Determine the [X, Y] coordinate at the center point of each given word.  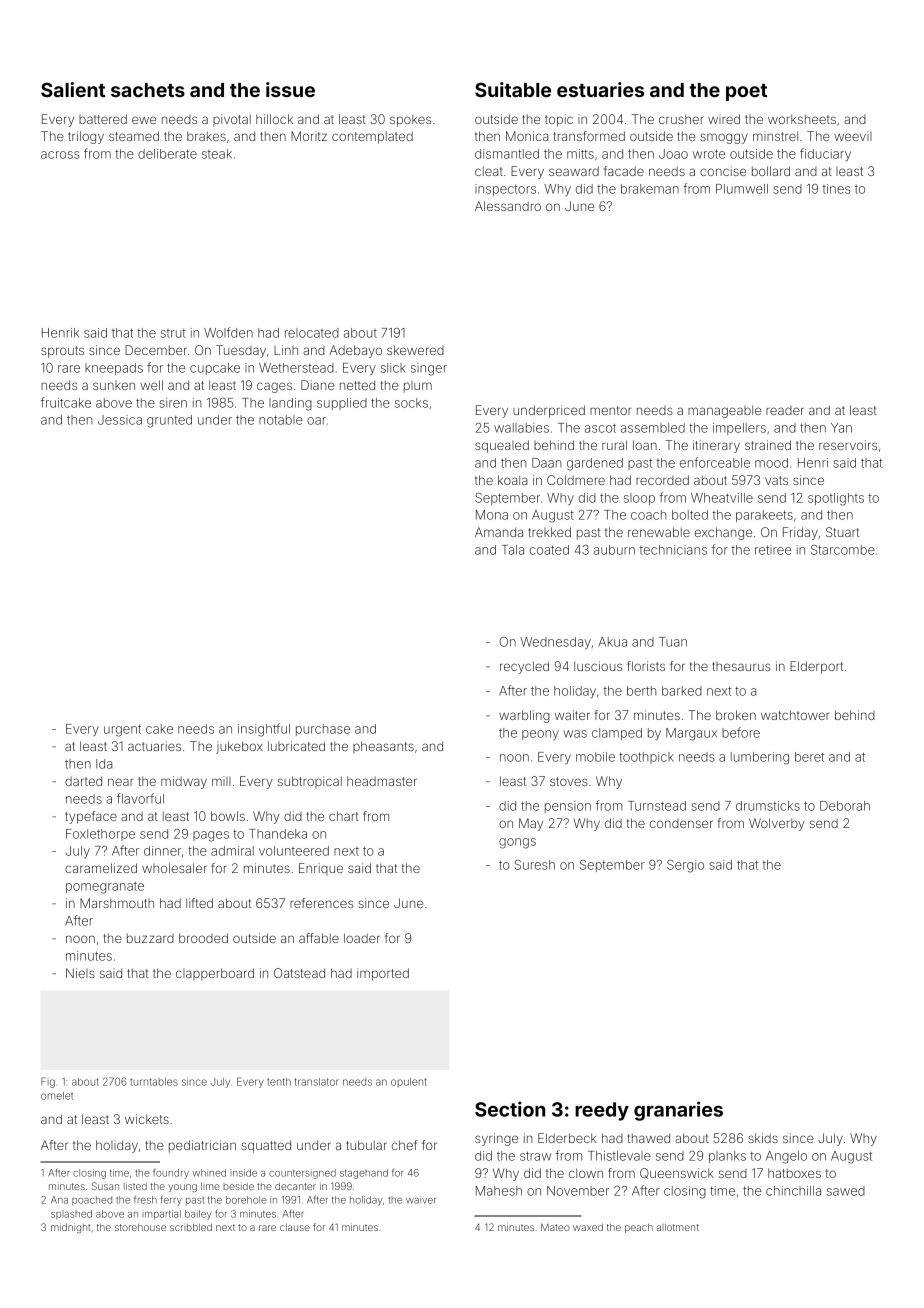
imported [383, 974]
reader [785, 410]
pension [568, 807]
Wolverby [777, 824]
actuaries [154, 746]
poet [746, 92]
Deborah [845, 806]
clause [295, 1227]
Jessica [120, 420]
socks [411, 403]
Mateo [555, 1227]
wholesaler [174, 868]
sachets [148, 90]
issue [290, 89]
